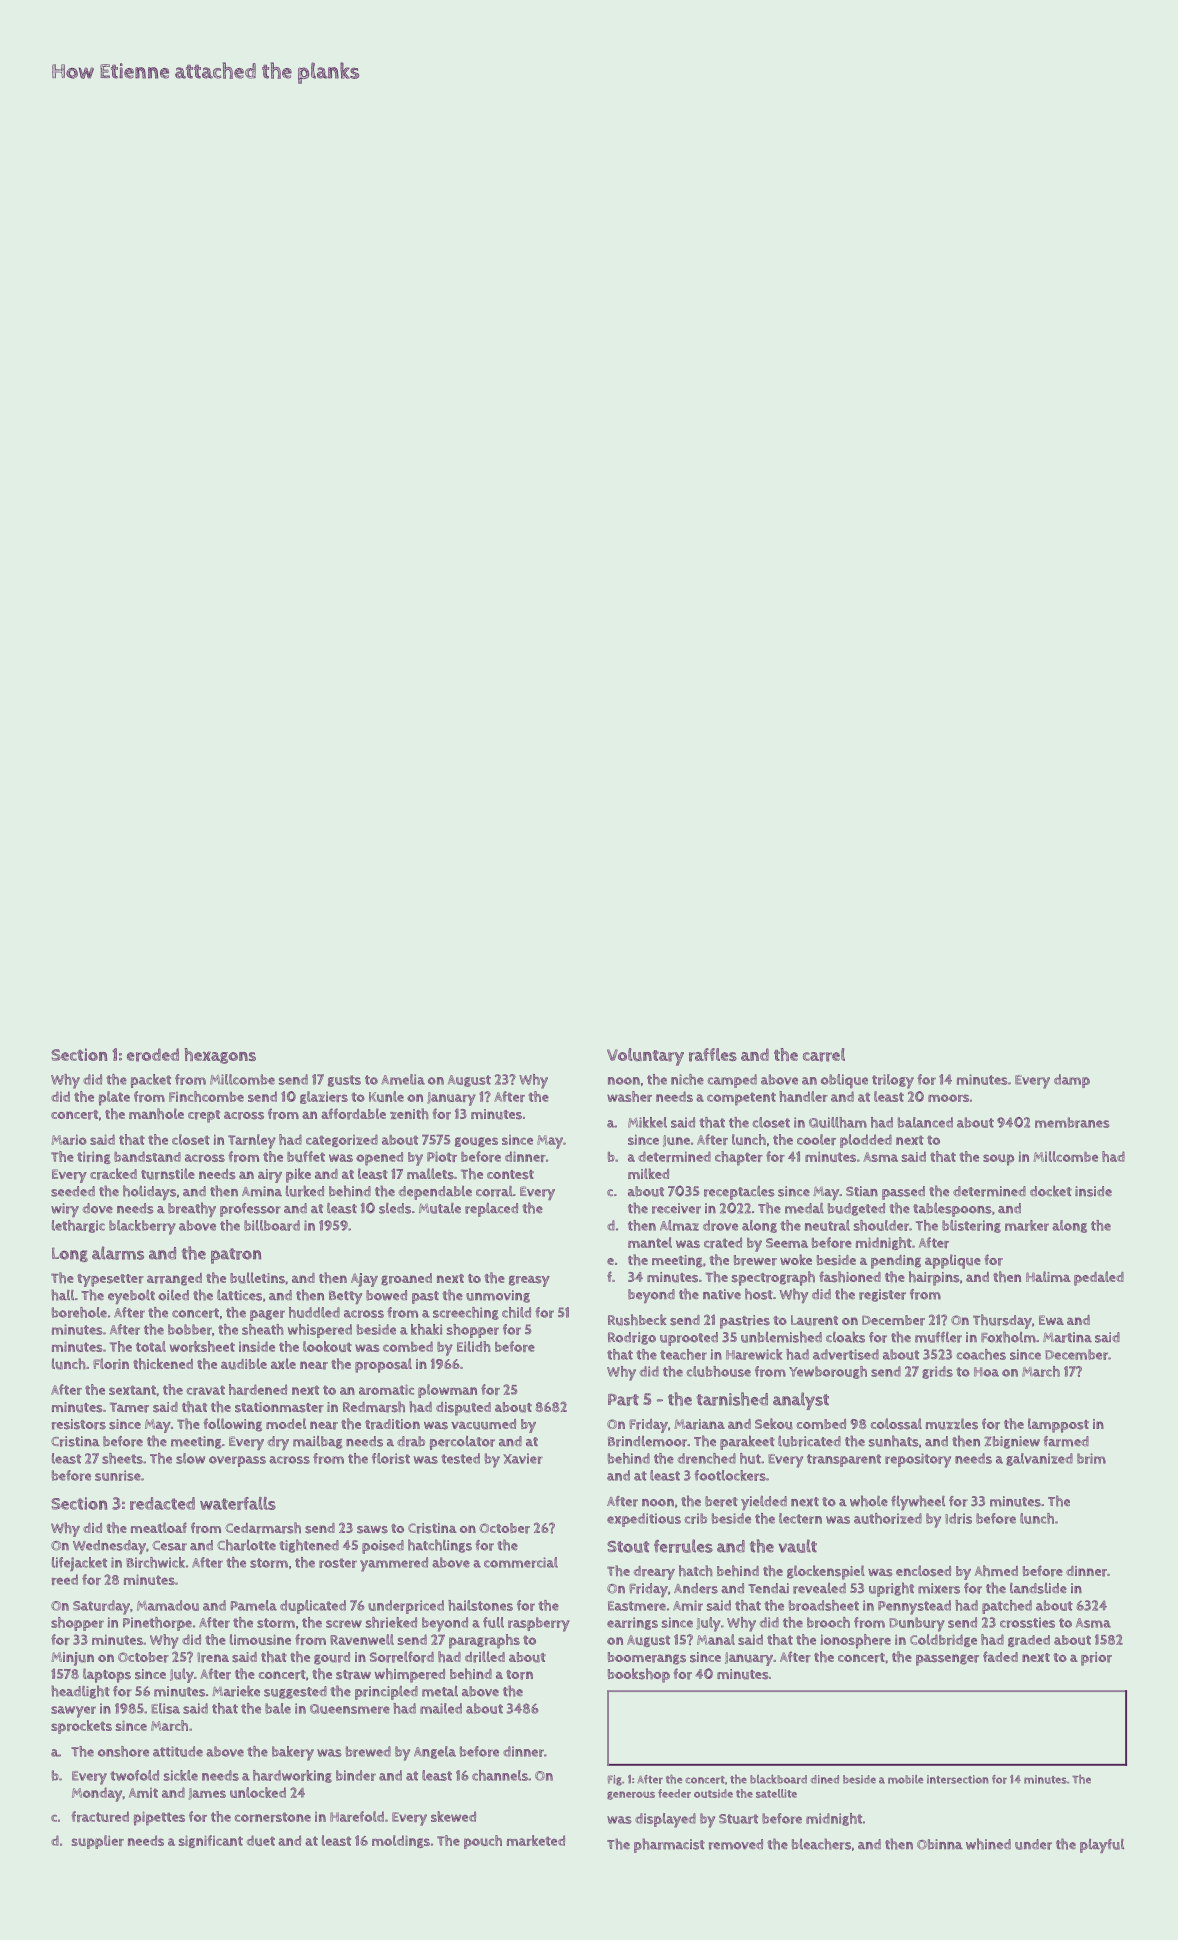 Image resolution: width=1178 pixels, height=1940 pixels. Describe the element at coordinates (155, 1562) in the screenshot. I see `Birchwick` at that location.
